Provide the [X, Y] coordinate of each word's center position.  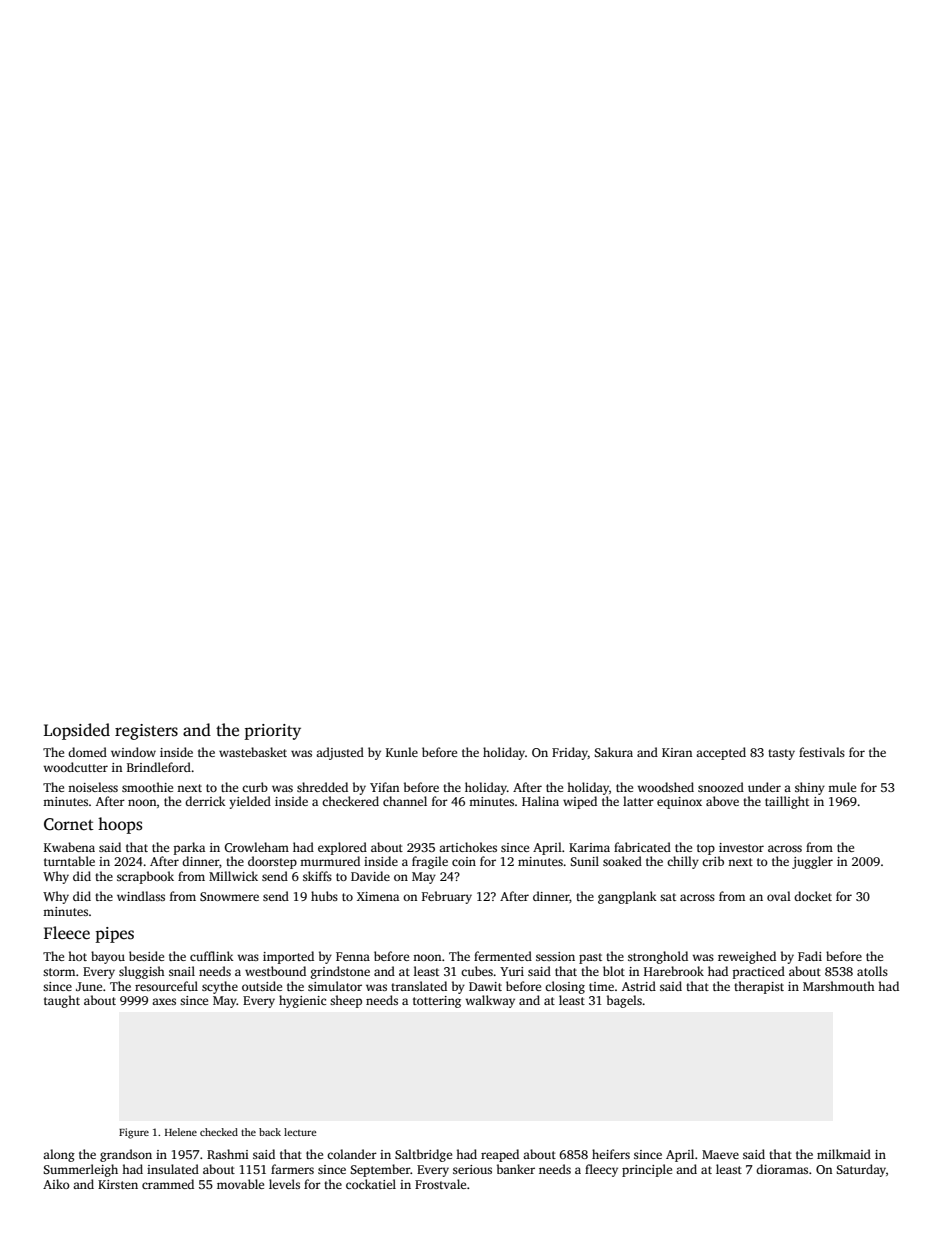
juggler [812, 862]
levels [284, 1184]
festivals [822, 752]
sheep [346, 1001]
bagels [624, 1001]
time [601, 986]
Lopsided [77, 731]
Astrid [639, 986]
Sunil [584, 861]
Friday [570, 753]
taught [62, 1001]
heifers [611, 1154]
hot [77, 956]
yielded [250, 802]
